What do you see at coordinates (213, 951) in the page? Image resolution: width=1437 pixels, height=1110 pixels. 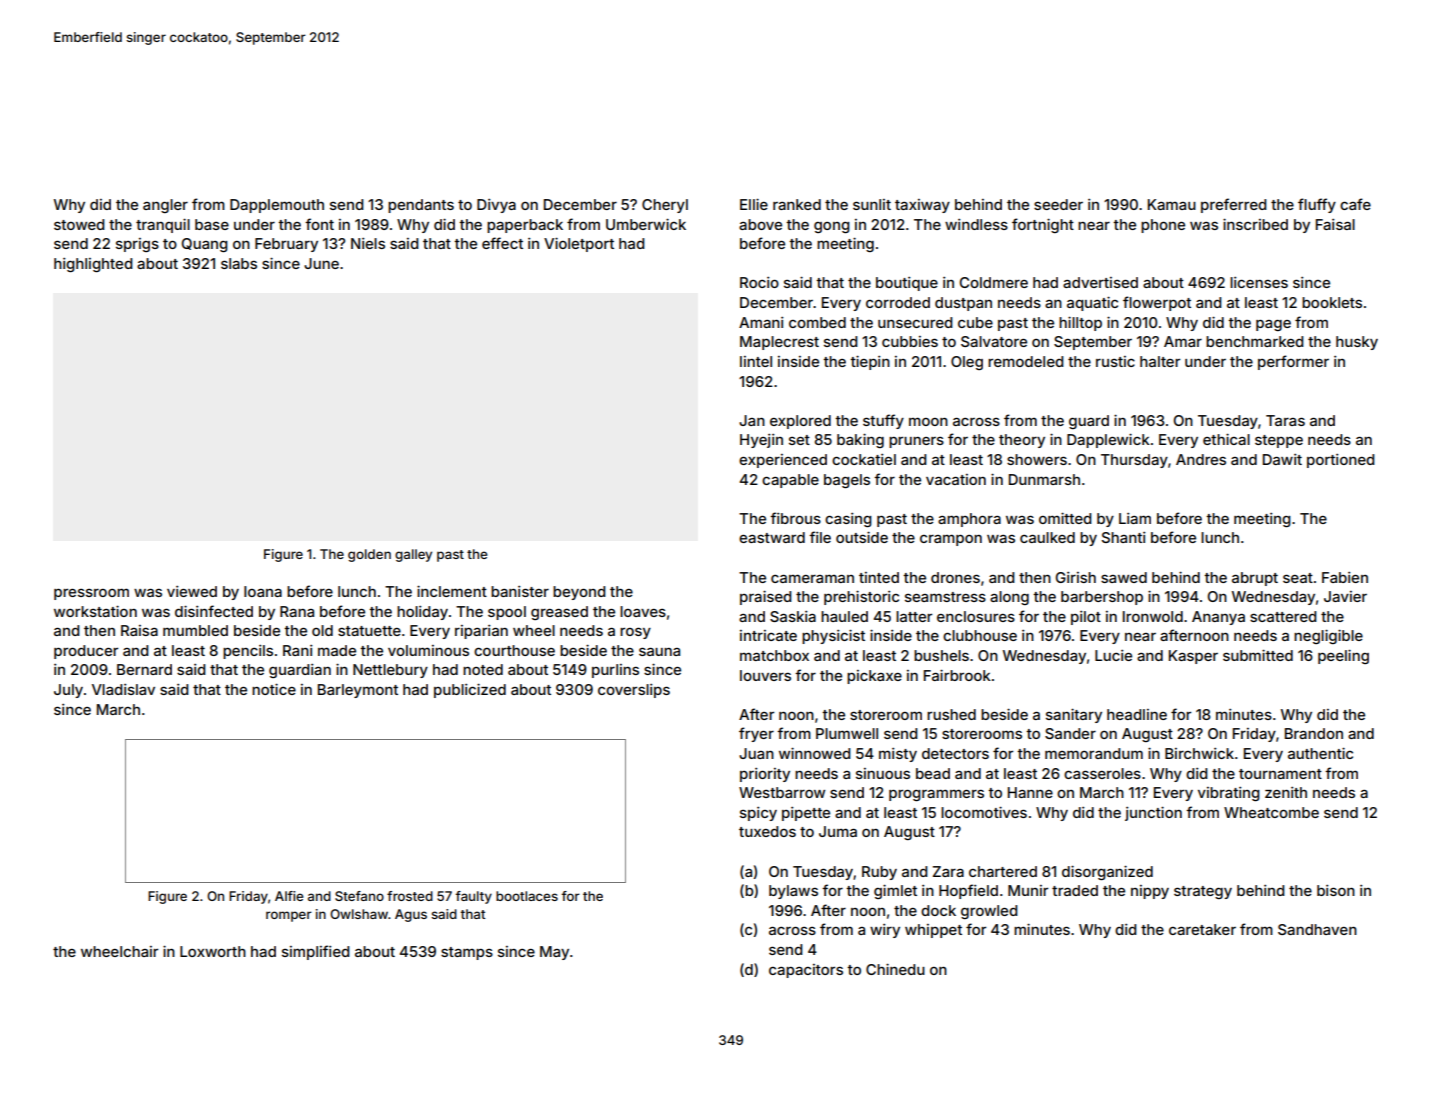 I see `Loxworth` at bounding box center [213, 951].
